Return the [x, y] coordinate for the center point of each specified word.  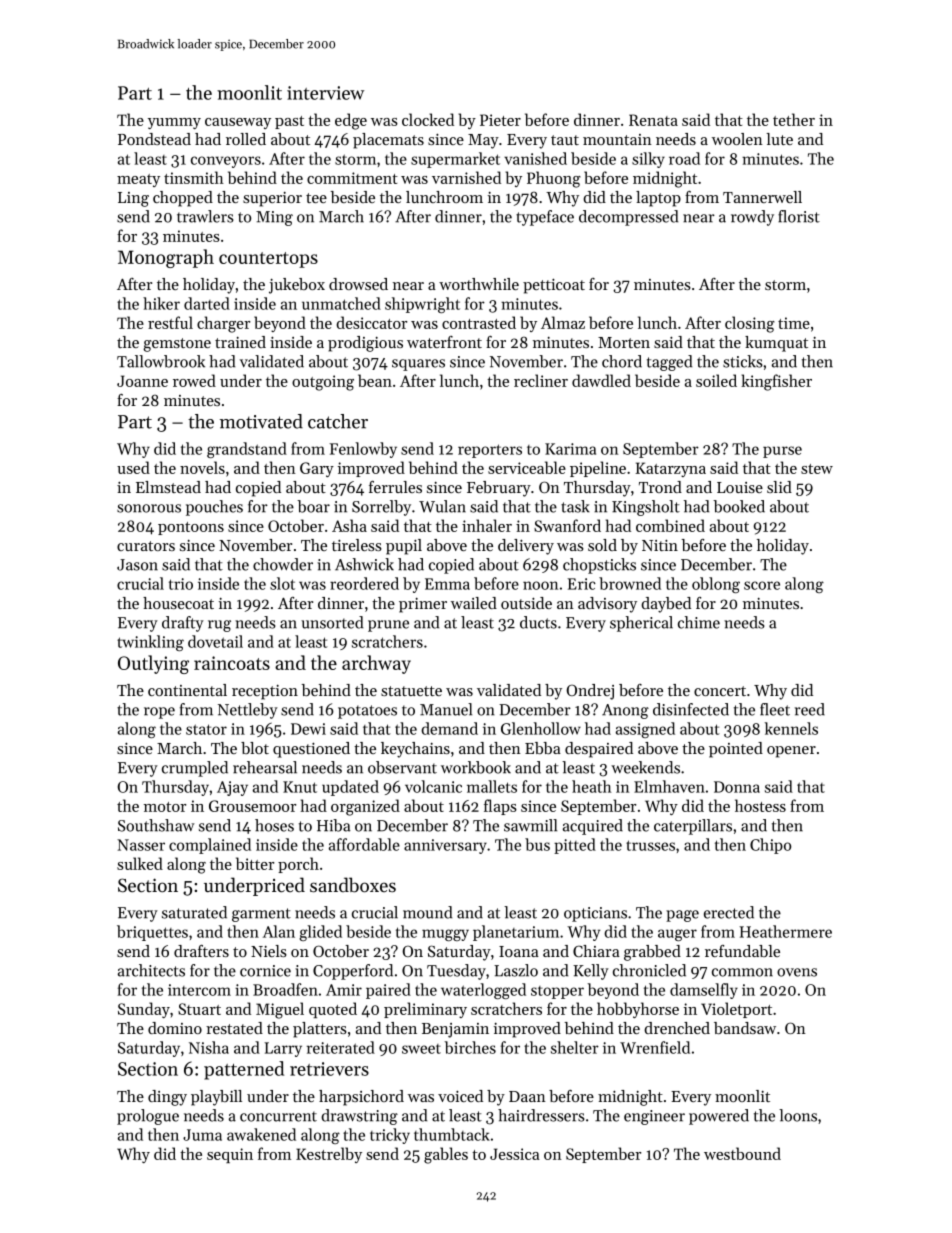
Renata [653, 120]
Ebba [543, 748]
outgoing [323, 383]
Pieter [500, 120]
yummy [174, 123]
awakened [261, 1134]
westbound [742, 1153]
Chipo [770, 846]
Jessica [515, 1154]
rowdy [752, 218]
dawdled [601, 380]
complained [210, 846]
